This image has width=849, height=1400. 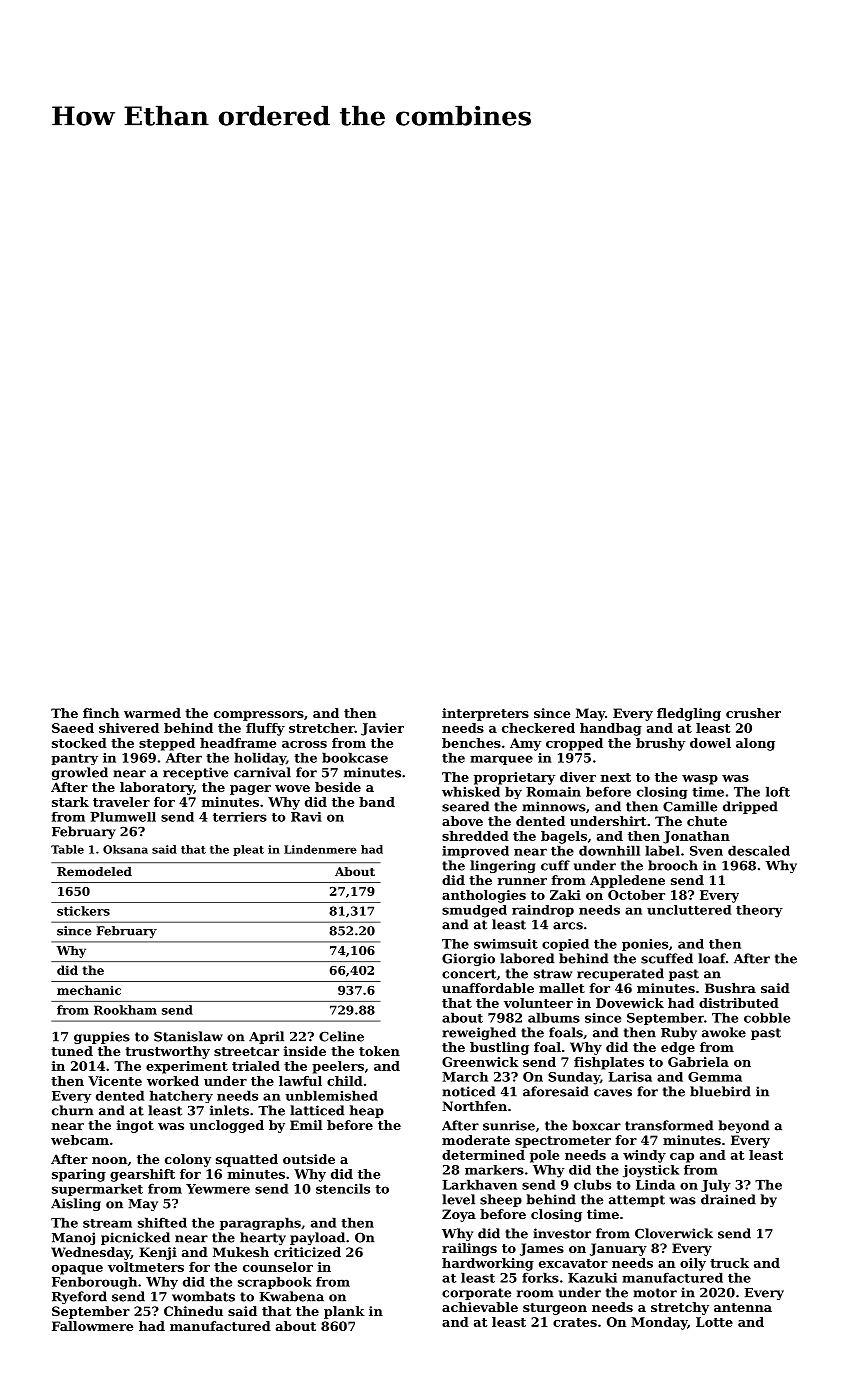 What do you see at coordinates (218, 1189) in the image?
I see `Yewmere` at bounding box center [218, 1189].
